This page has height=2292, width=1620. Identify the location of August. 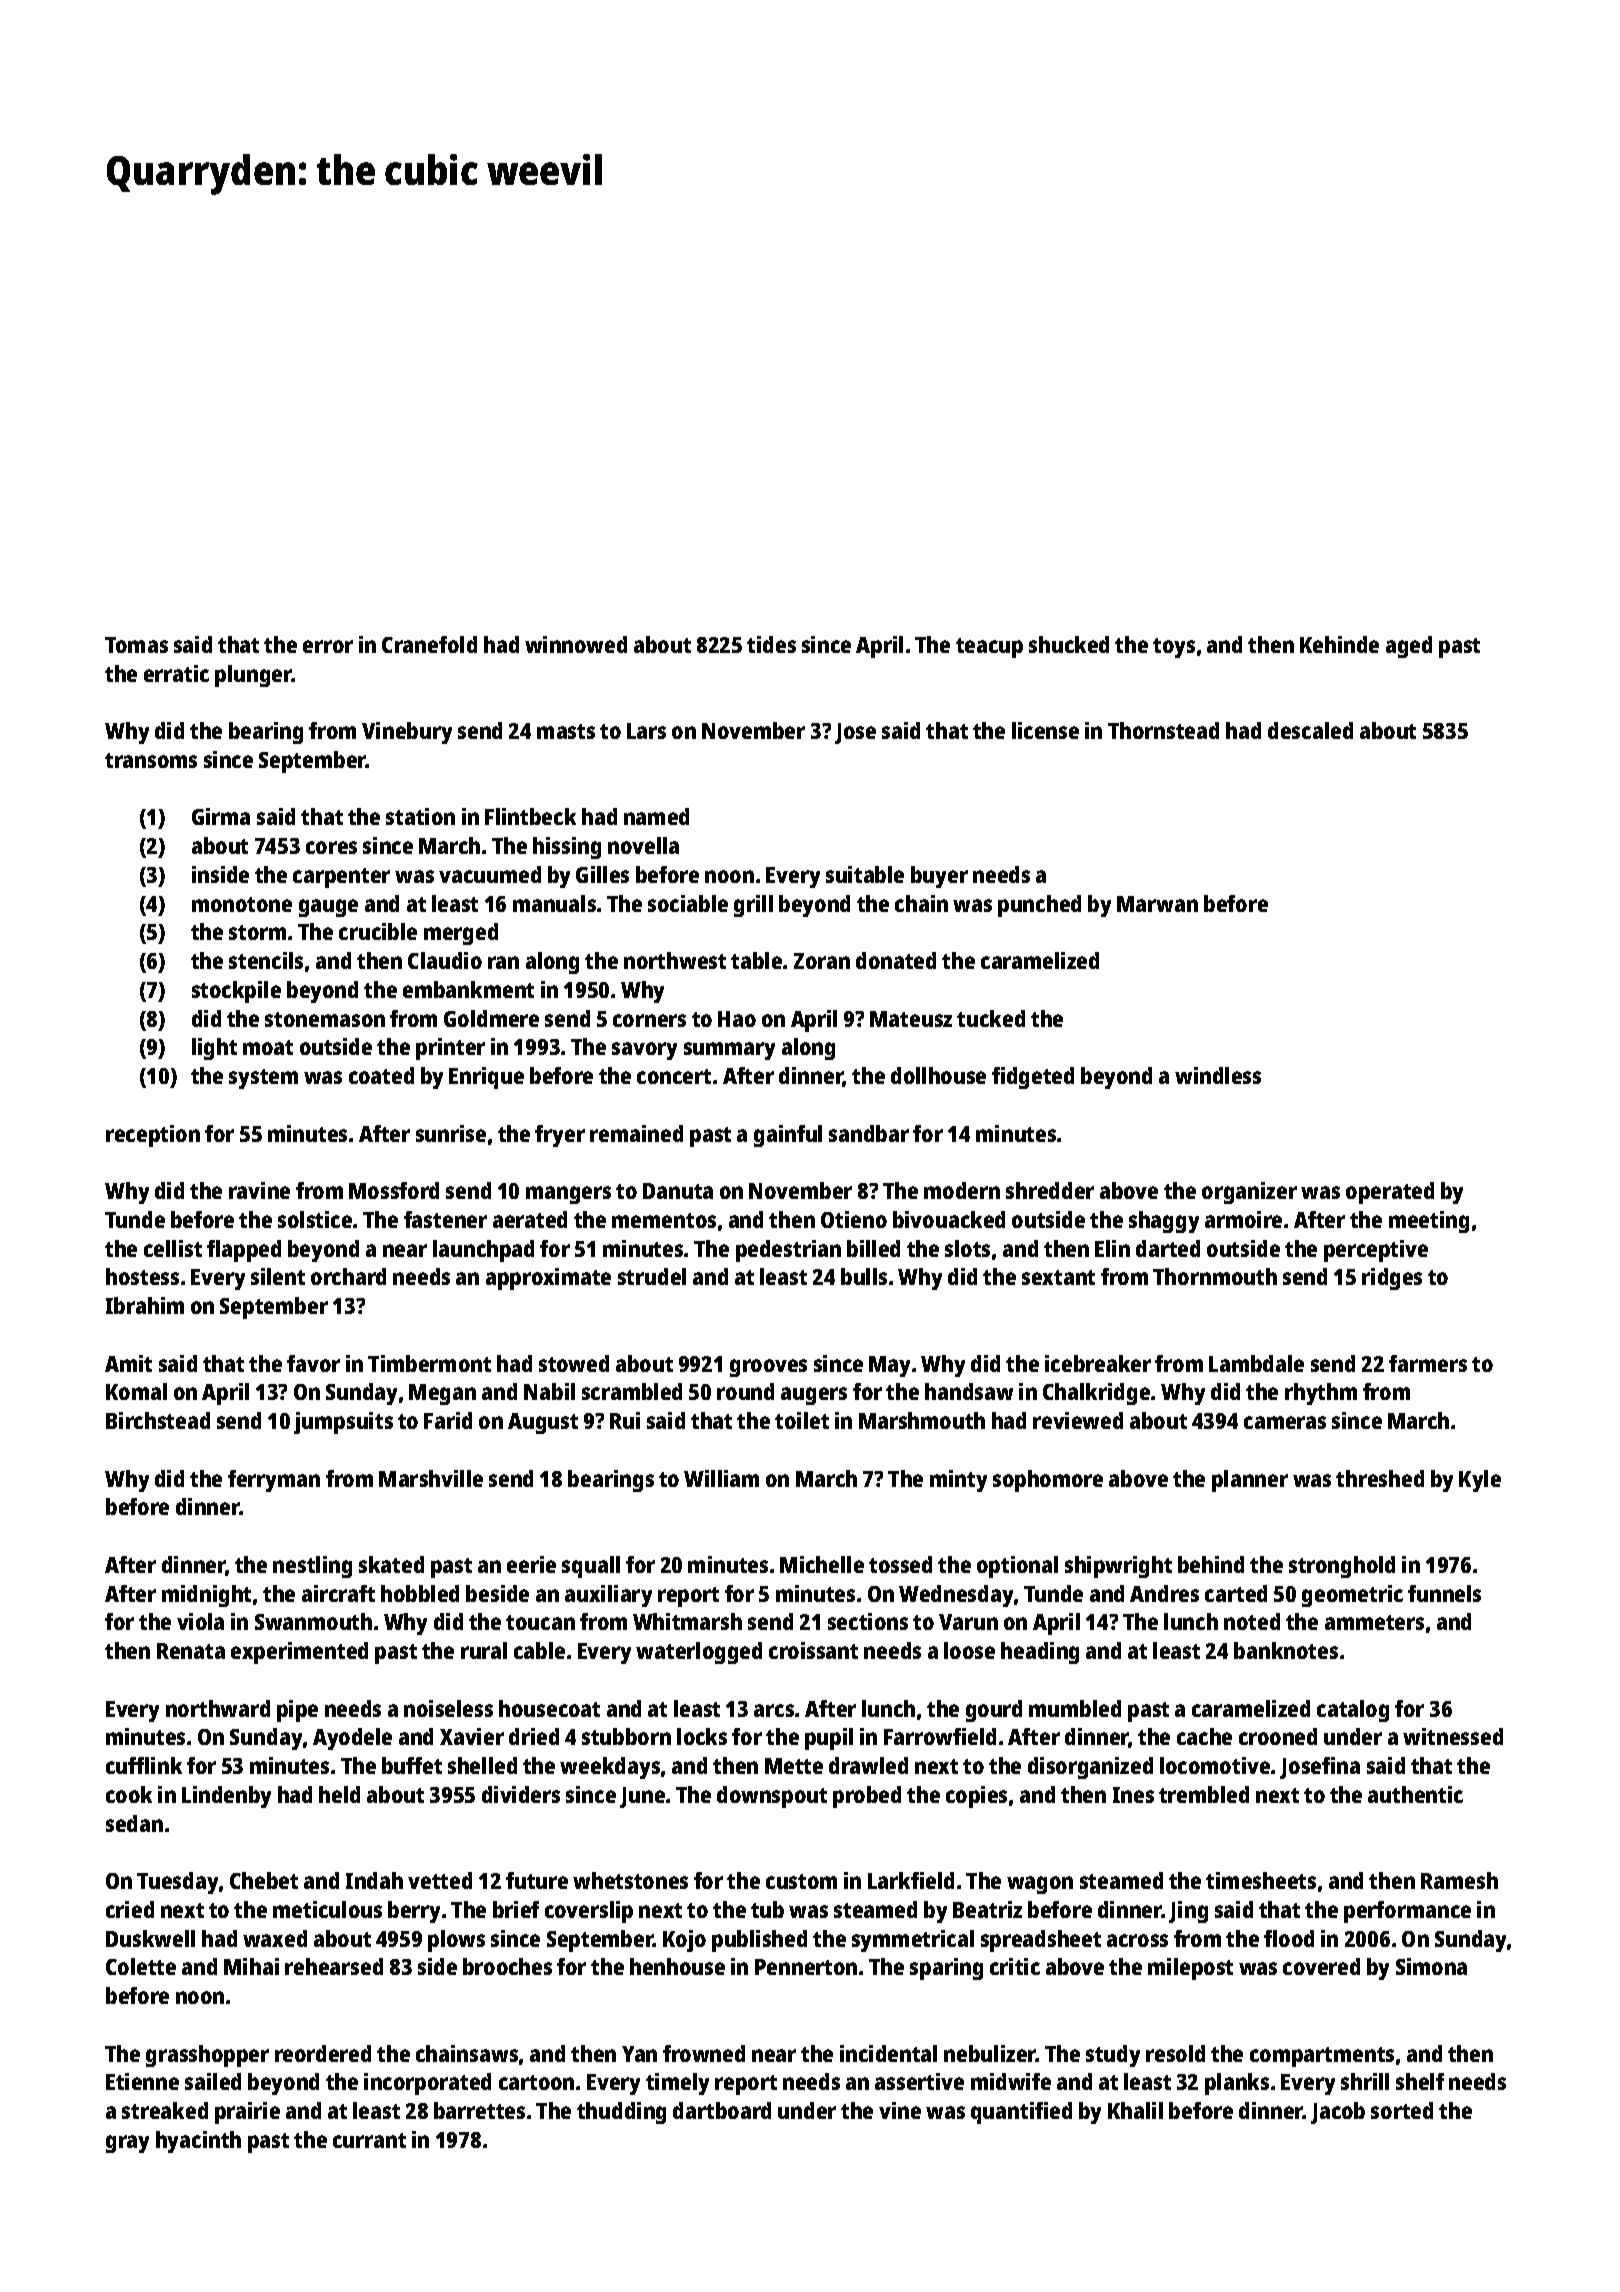
(543, 1423).
